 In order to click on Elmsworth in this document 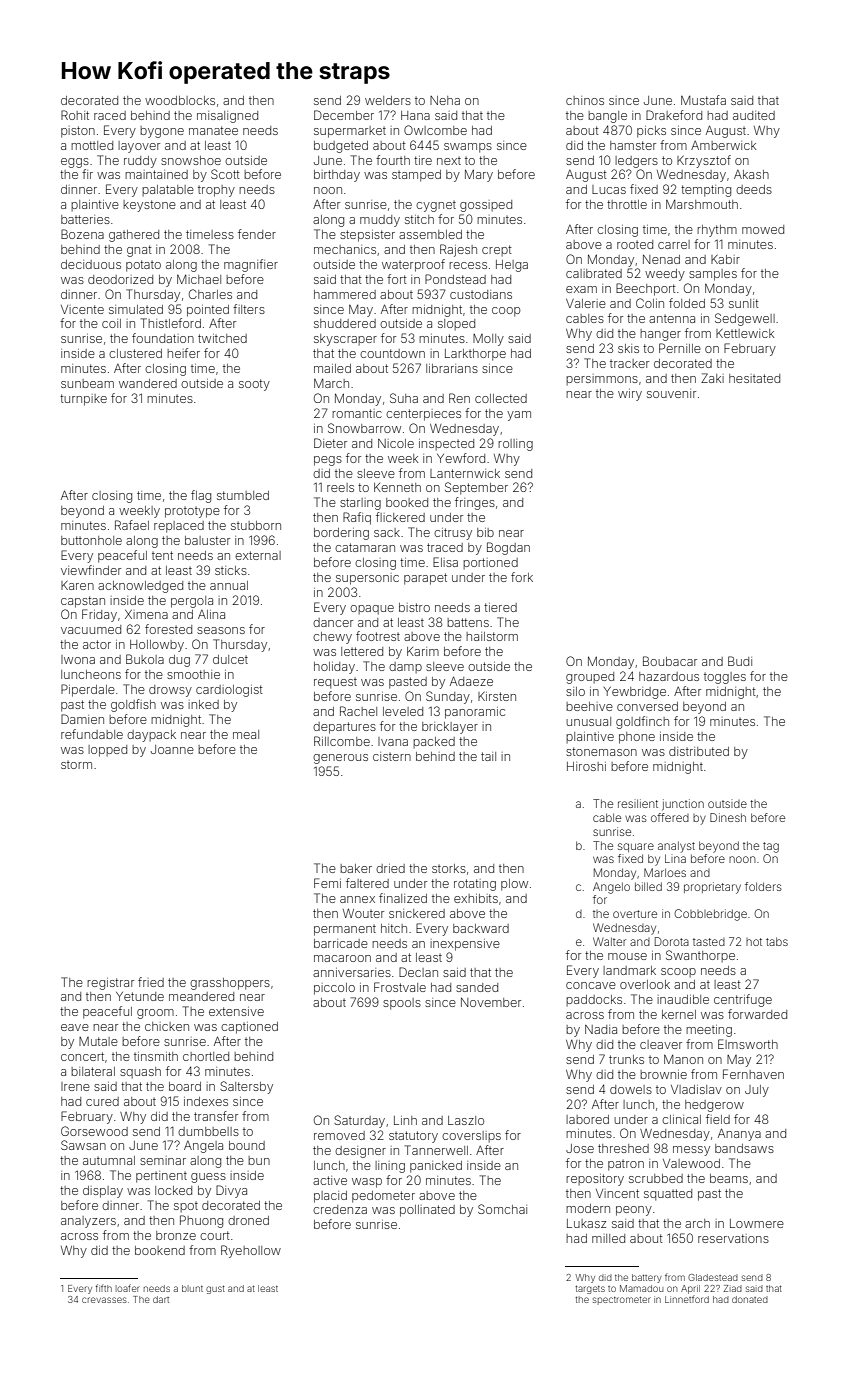, I will do `click(748, 1044)`.
